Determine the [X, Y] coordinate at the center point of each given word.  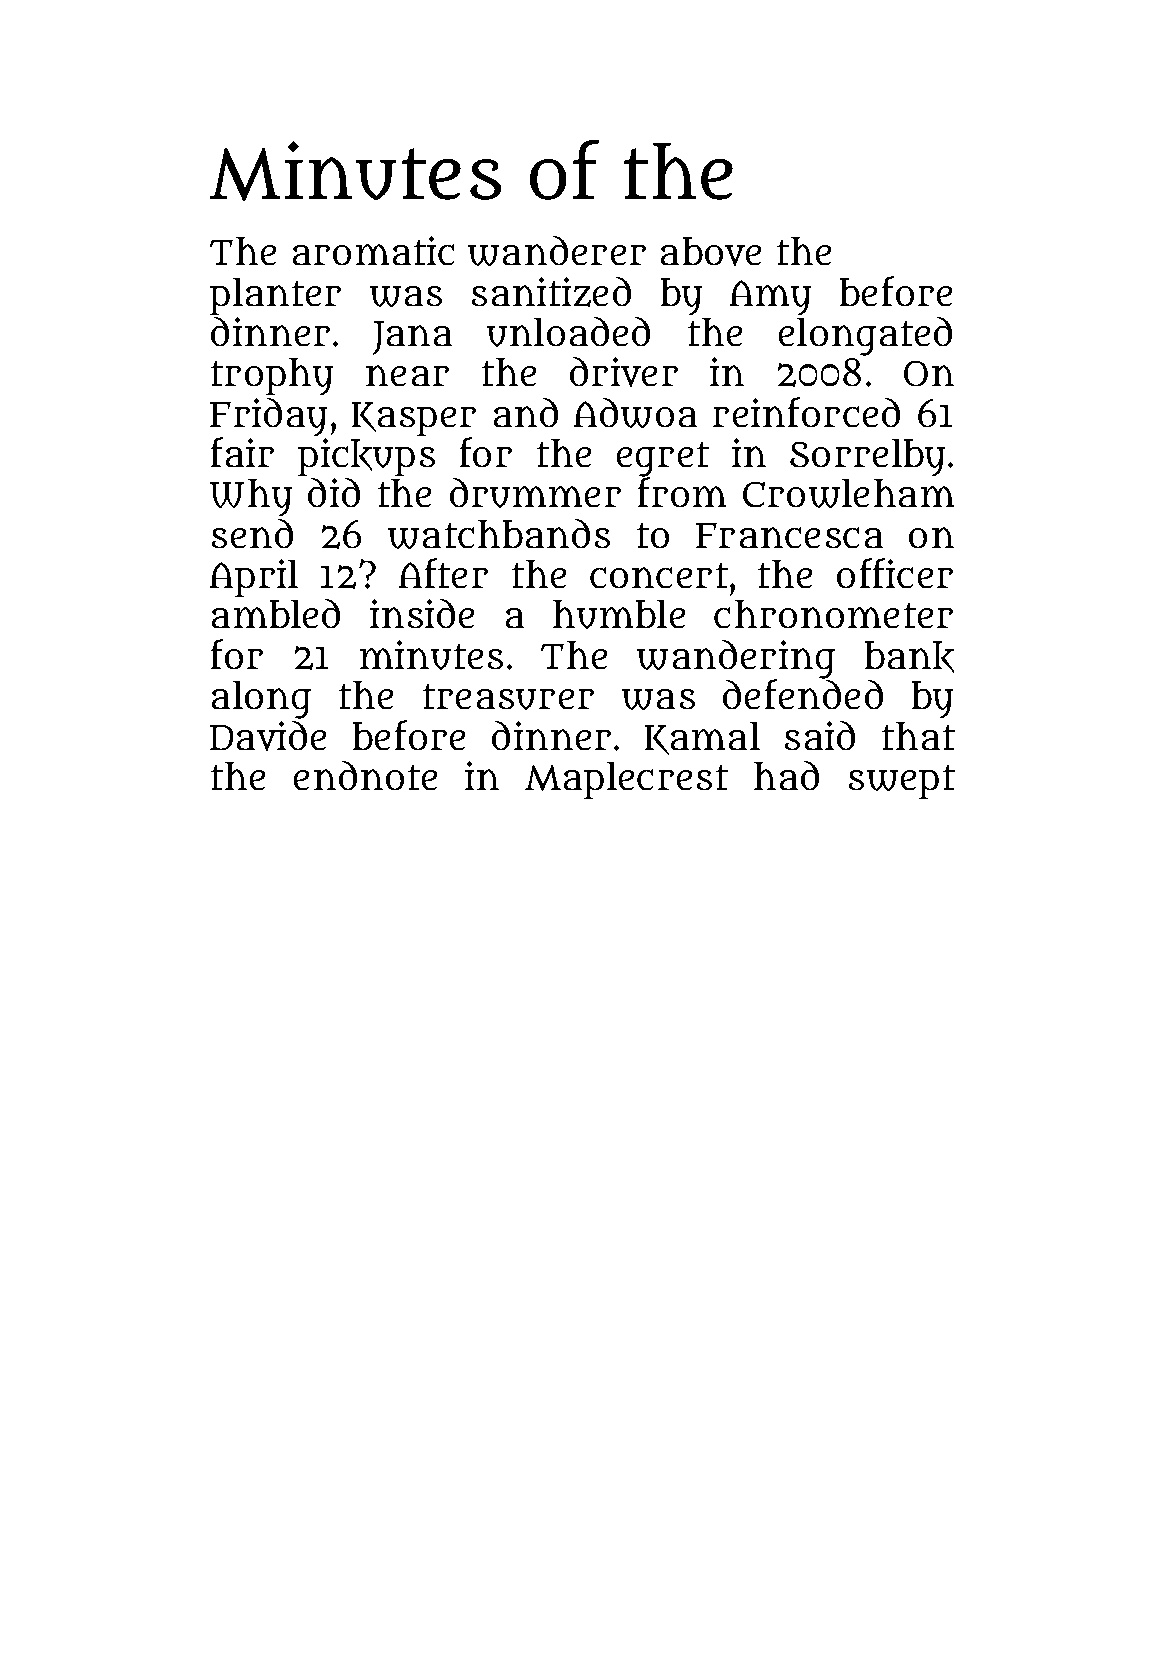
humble [619, 614]
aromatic [373, 250]
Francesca [789, 535]
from [682, 492]
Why [251, 497]
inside [422, 613]
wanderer [557, 251]
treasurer [508, 697]
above [711, 251]
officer [895, 573]
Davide [268, 736]
